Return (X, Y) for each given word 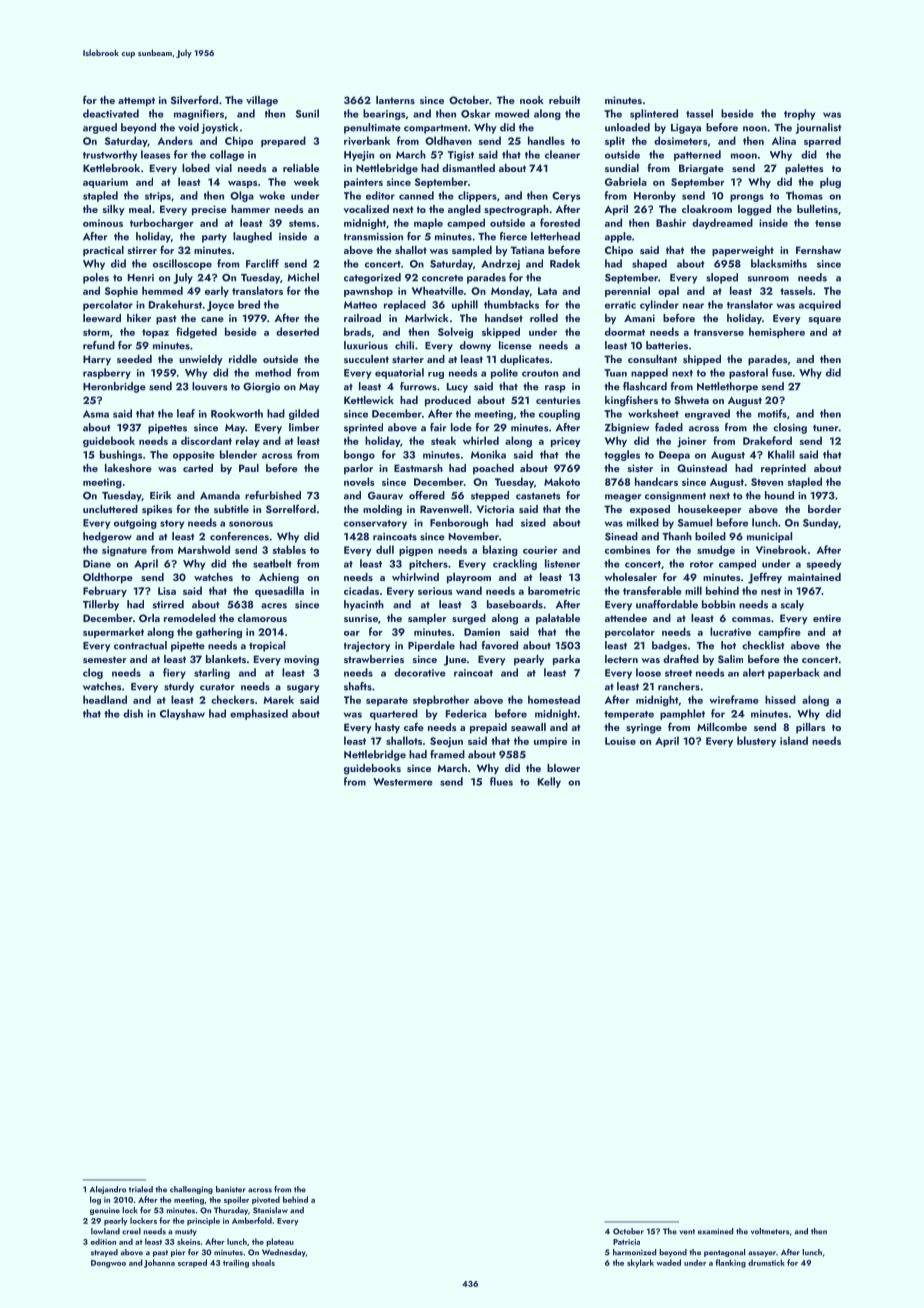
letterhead (555, 236)
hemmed (162, 290)
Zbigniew (627, 428)
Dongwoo (108, 1264)
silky (114, 210)
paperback (794, 673)
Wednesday (284, 1253)
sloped (722, 278)
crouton (540, 373)
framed (447, 754)
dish (133, 713)
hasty (387, 728)
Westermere (403, 782)
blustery (756, 741)
